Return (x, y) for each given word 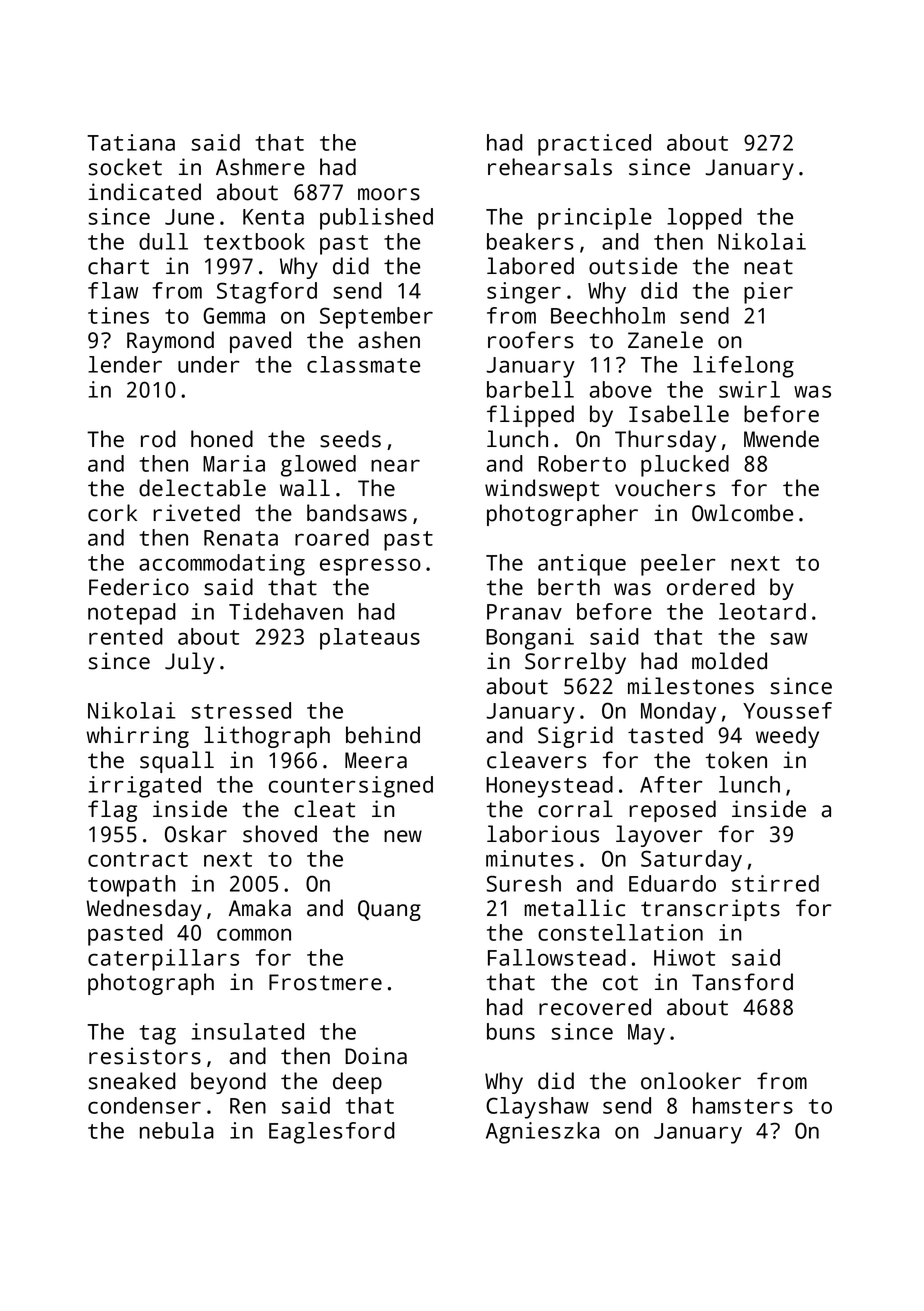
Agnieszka (542, 1133)
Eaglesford (332, 1133)
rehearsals (550, 167)
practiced (594, 145)
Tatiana (131, 142)
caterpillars (163, 960)
